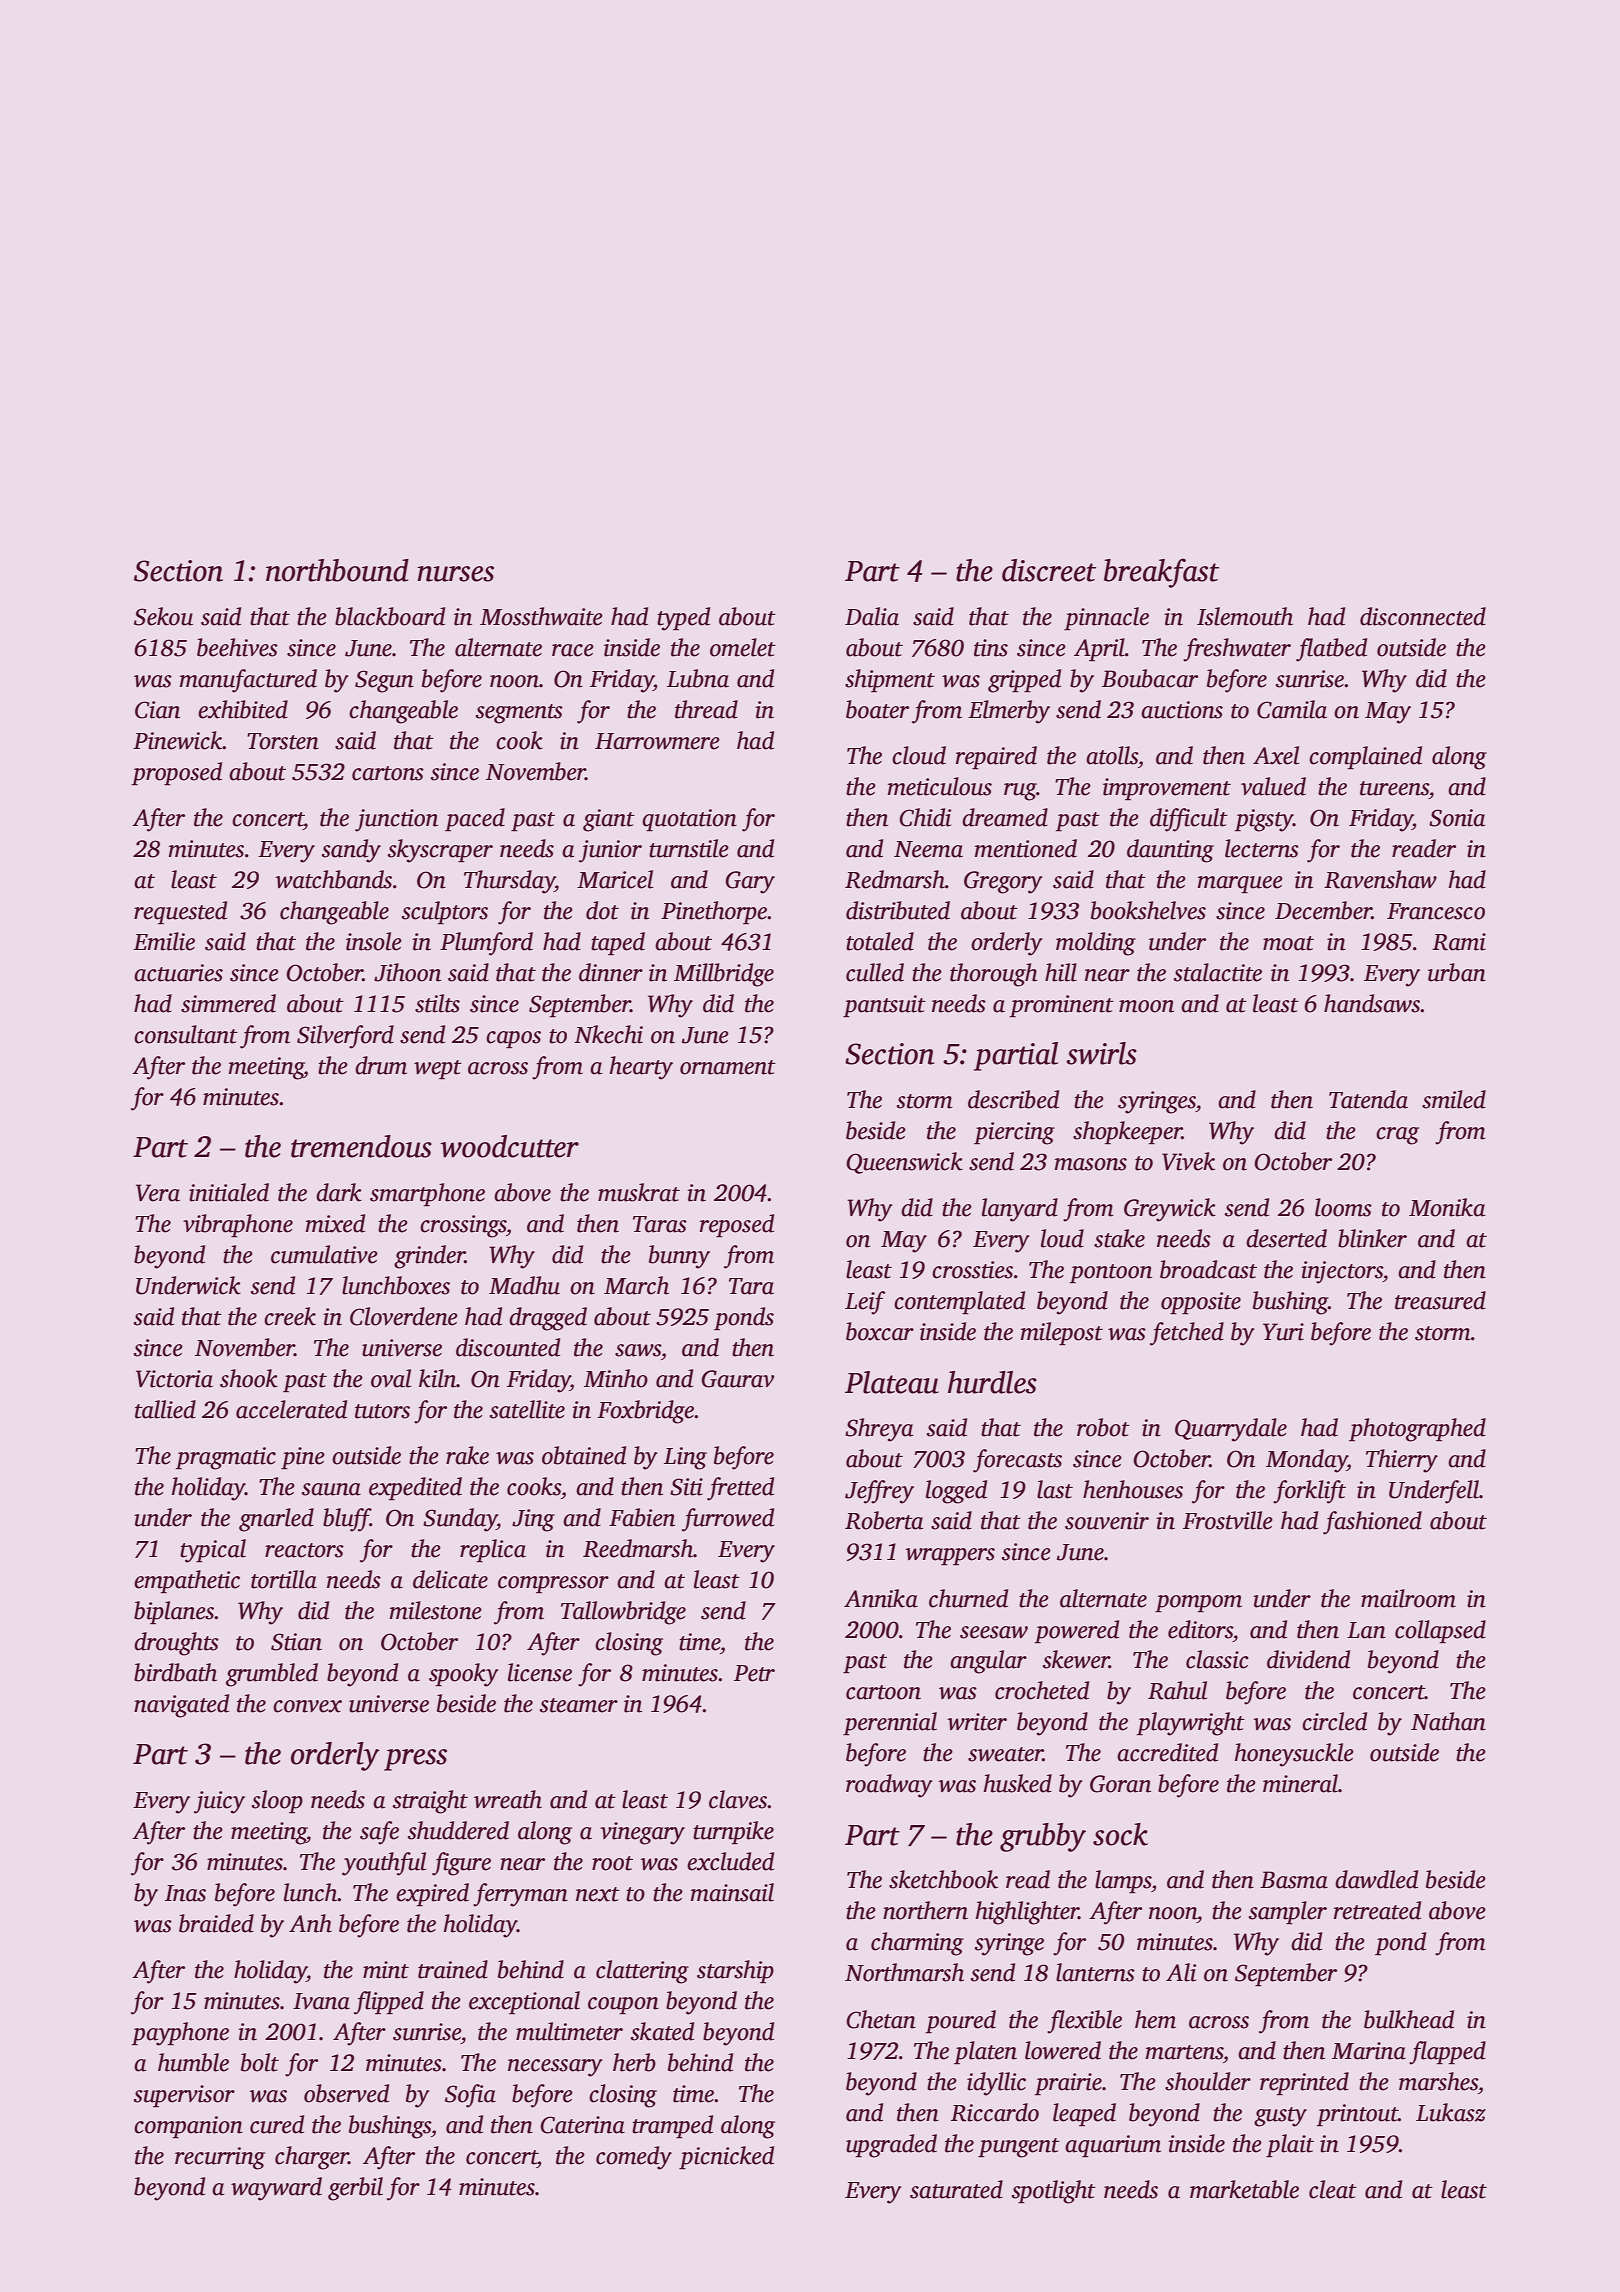 The width and height of the screenshot is (1620, 2292). I want to click on claves, so click(738, 1799).
